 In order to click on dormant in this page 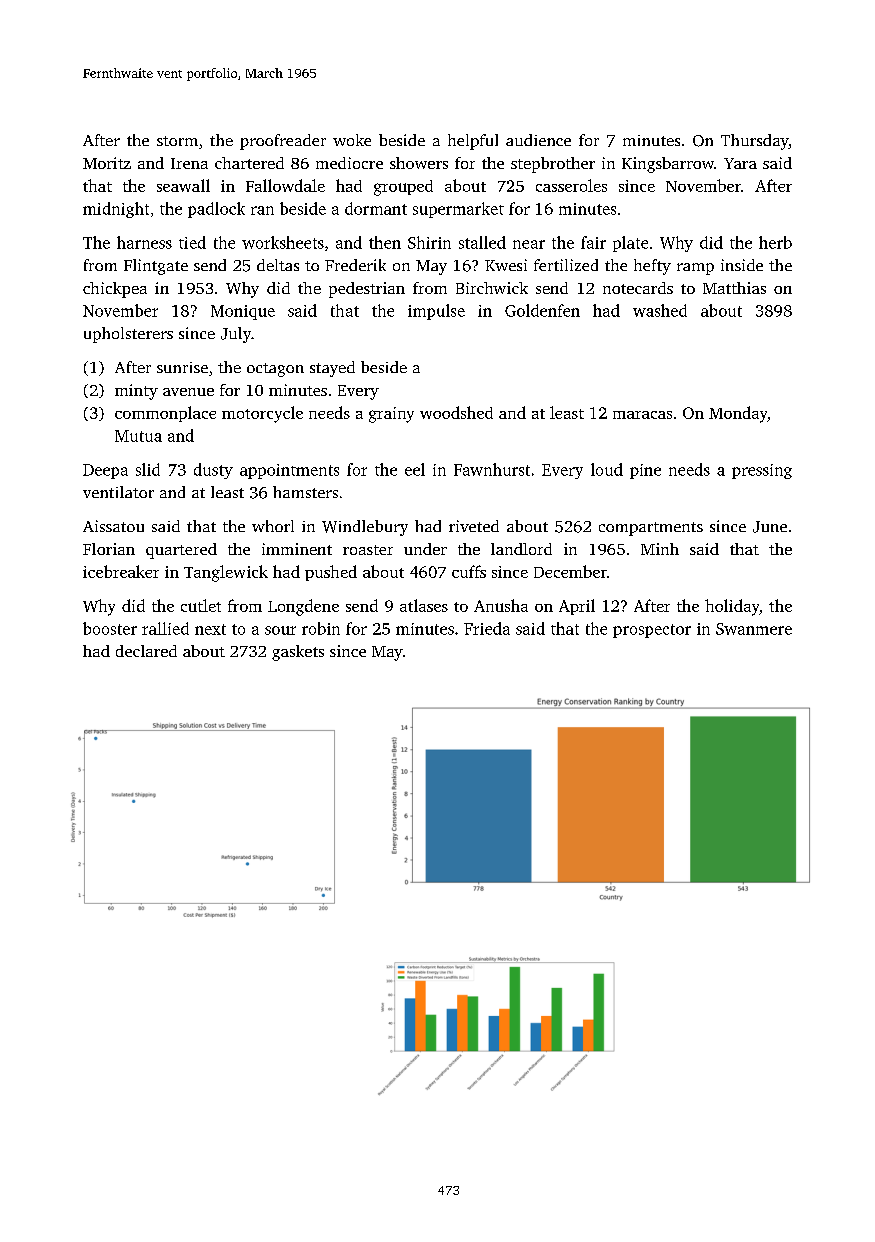, I will do `click(376, 208)`.
